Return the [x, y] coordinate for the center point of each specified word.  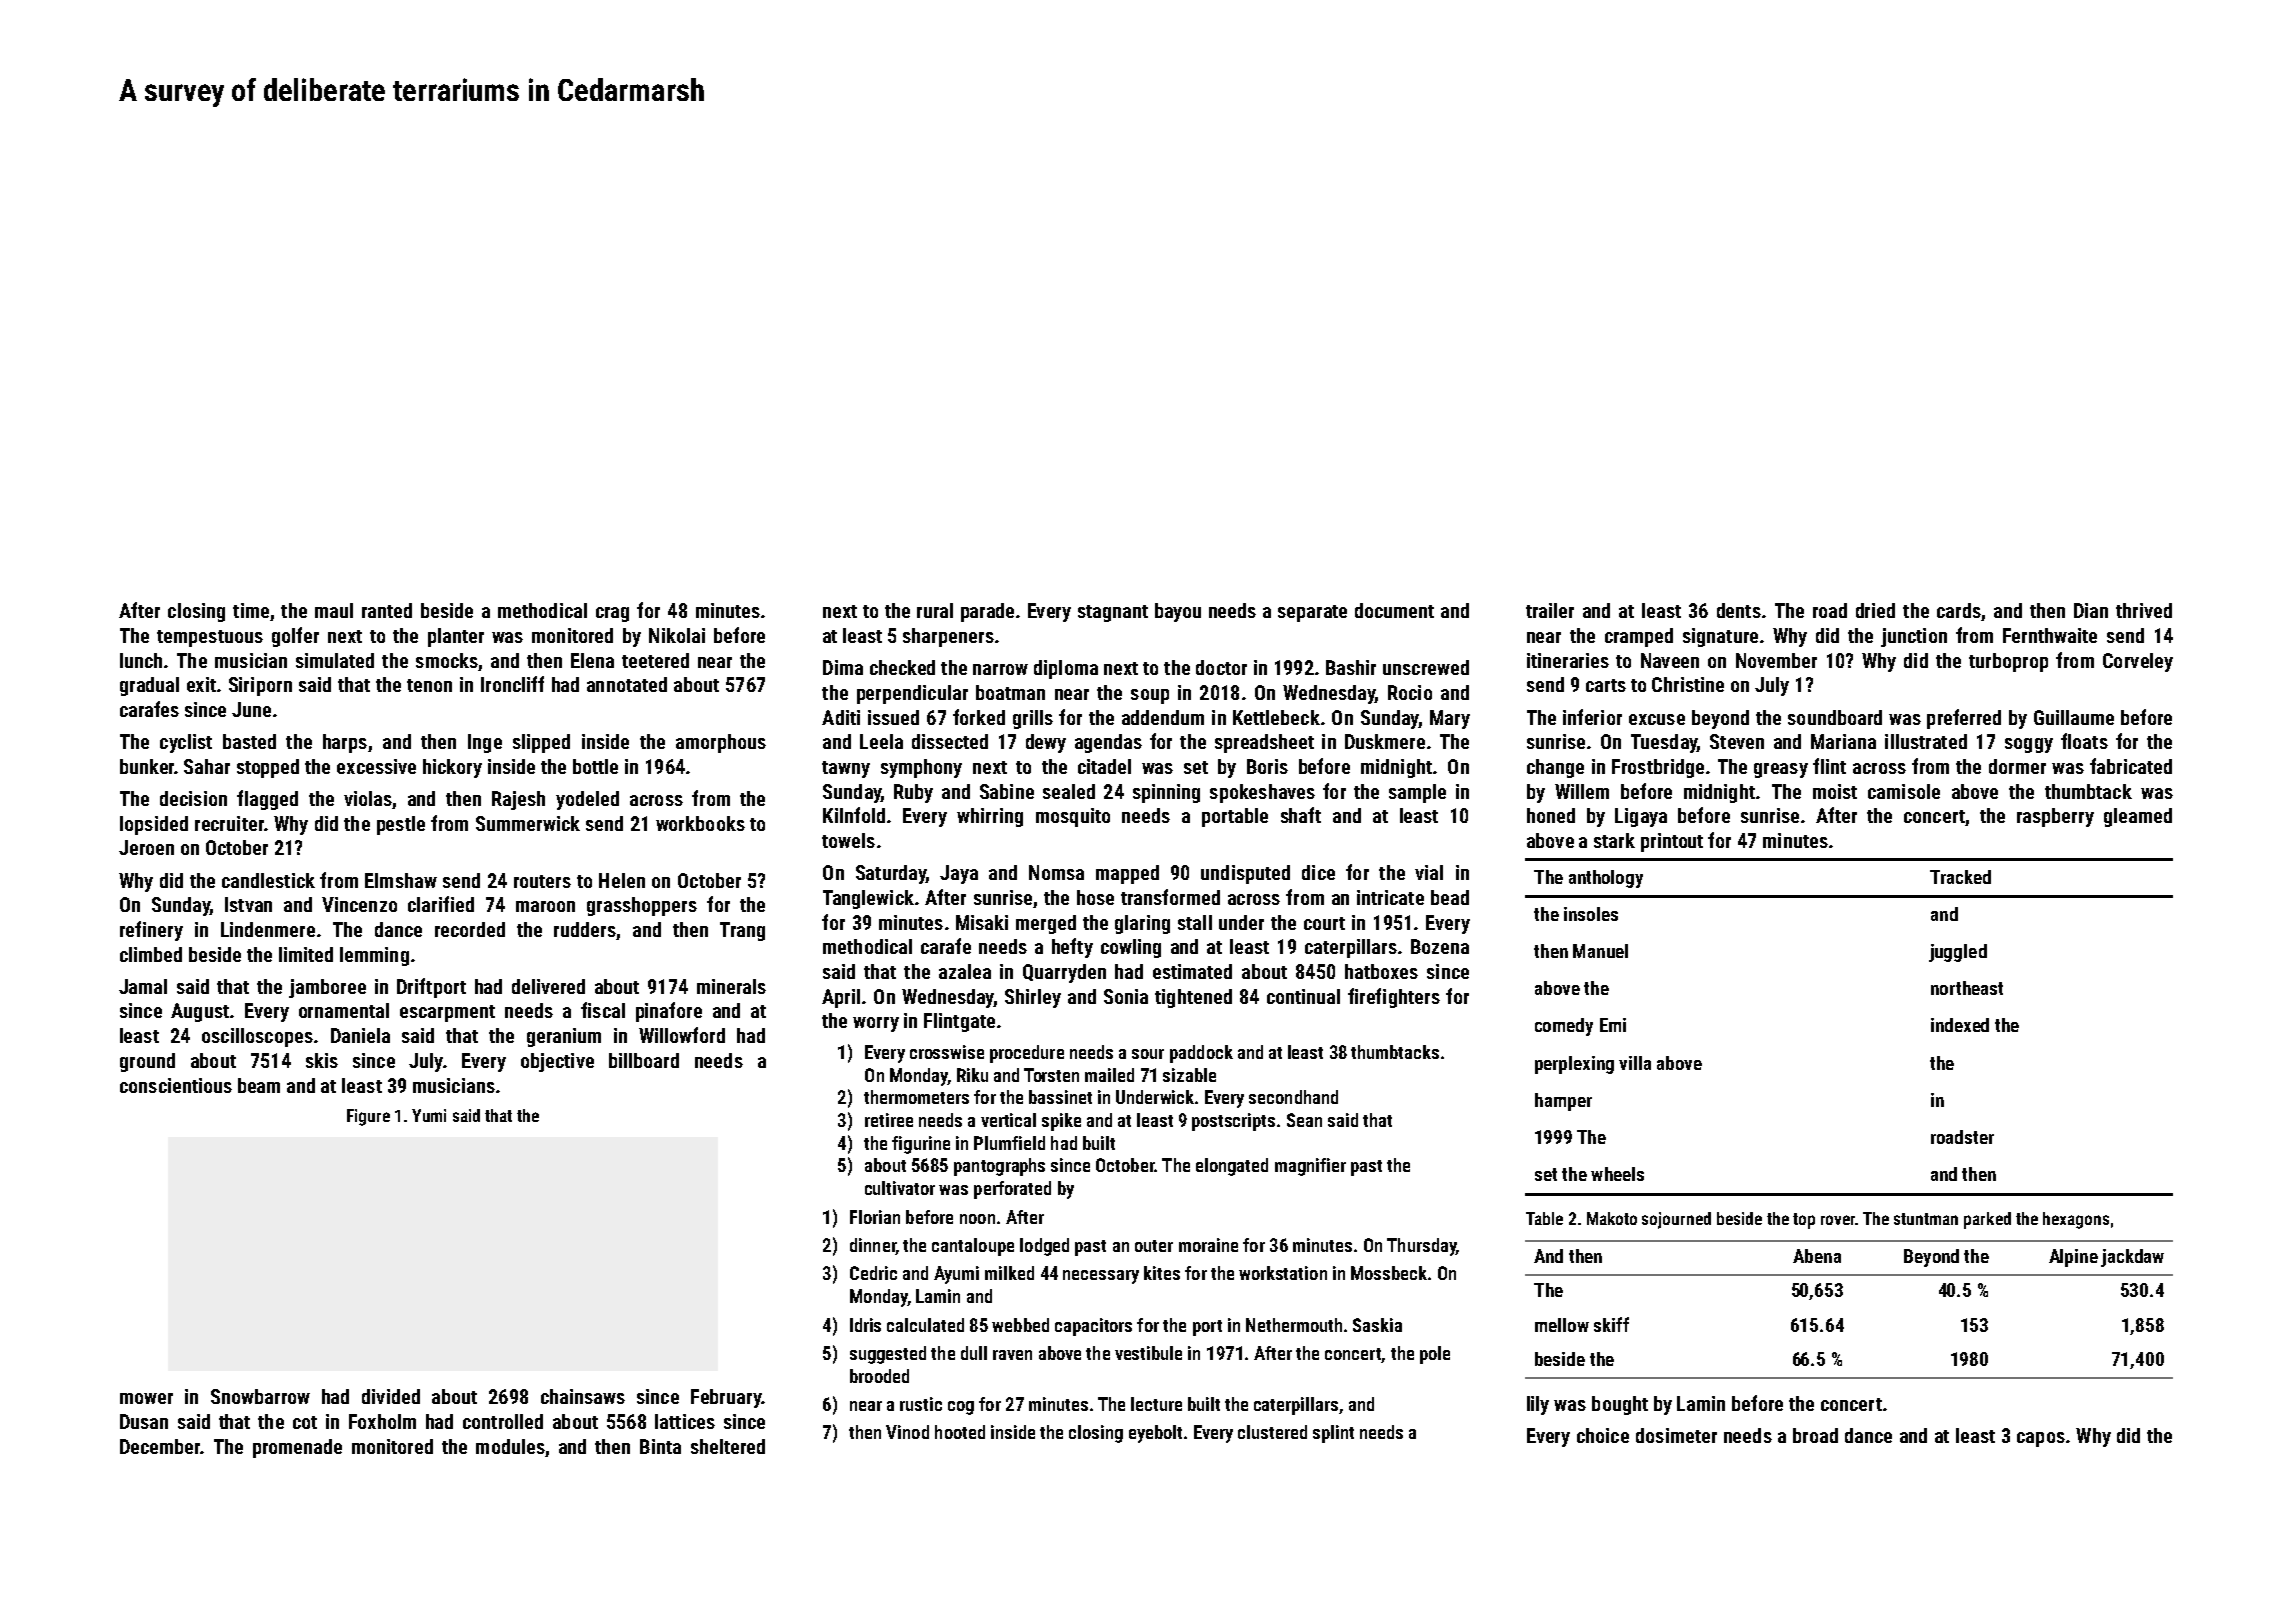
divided [391, 1396]
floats [2084, 741]
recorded [470, 929]
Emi [1613, 1025]
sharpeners [948, 637]
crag [612, 614]
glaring [1142, 924]
